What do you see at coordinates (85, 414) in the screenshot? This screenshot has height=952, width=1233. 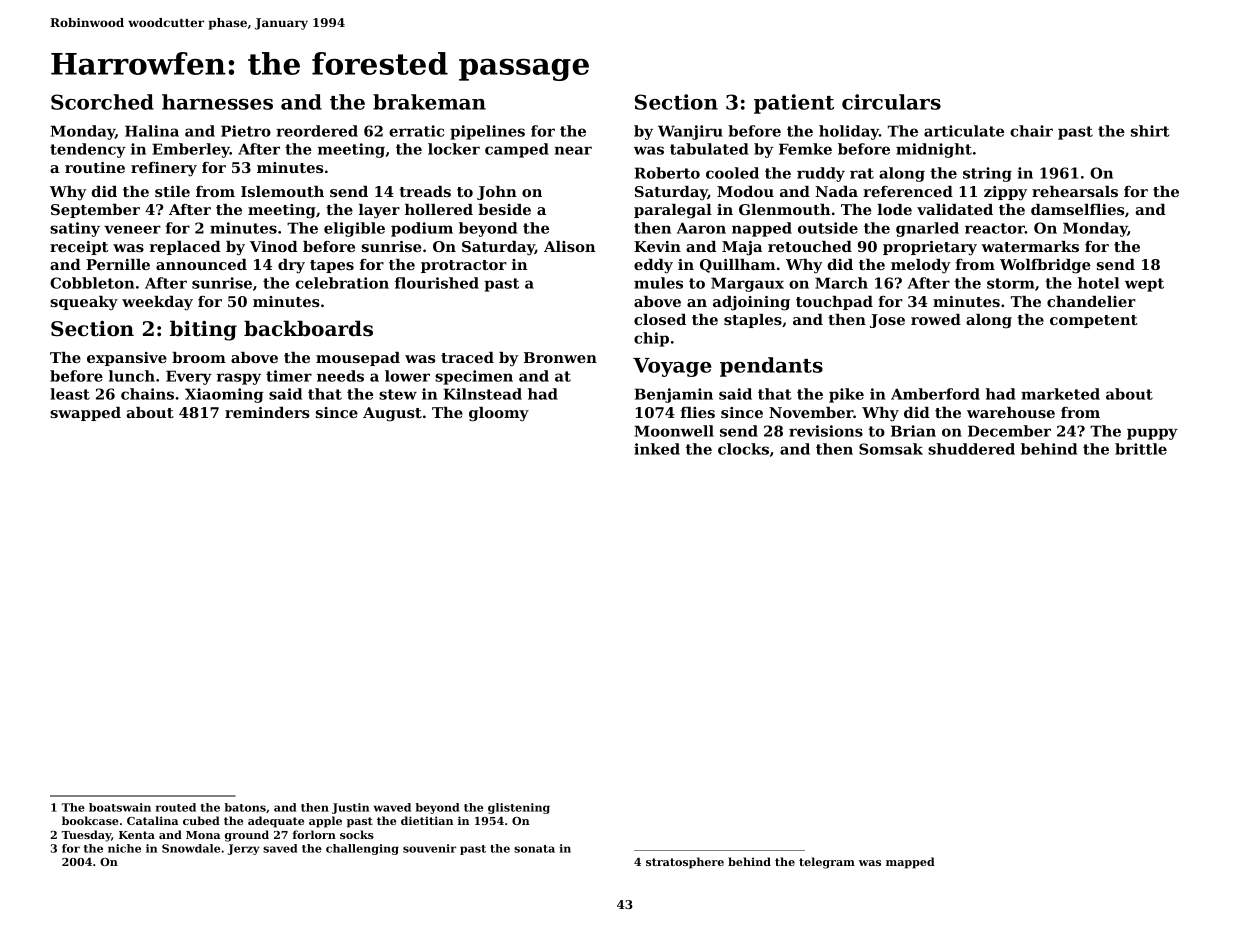 I see `swapped` at bounding box center [85, 414].
